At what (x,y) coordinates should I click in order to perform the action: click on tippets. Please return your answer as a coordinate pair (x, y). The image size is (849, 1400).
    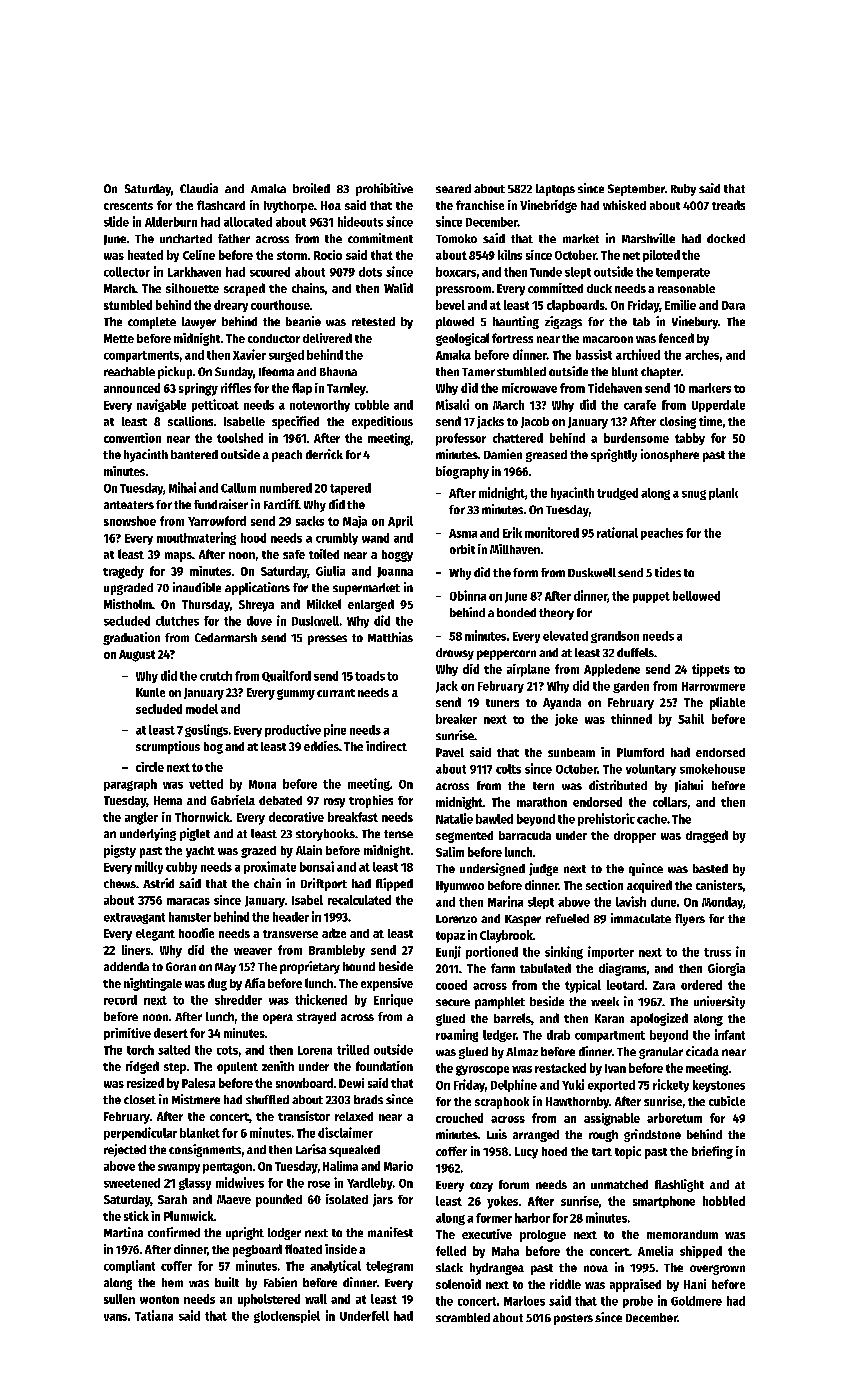
    Looking at the image, I should click on (711, 670).
